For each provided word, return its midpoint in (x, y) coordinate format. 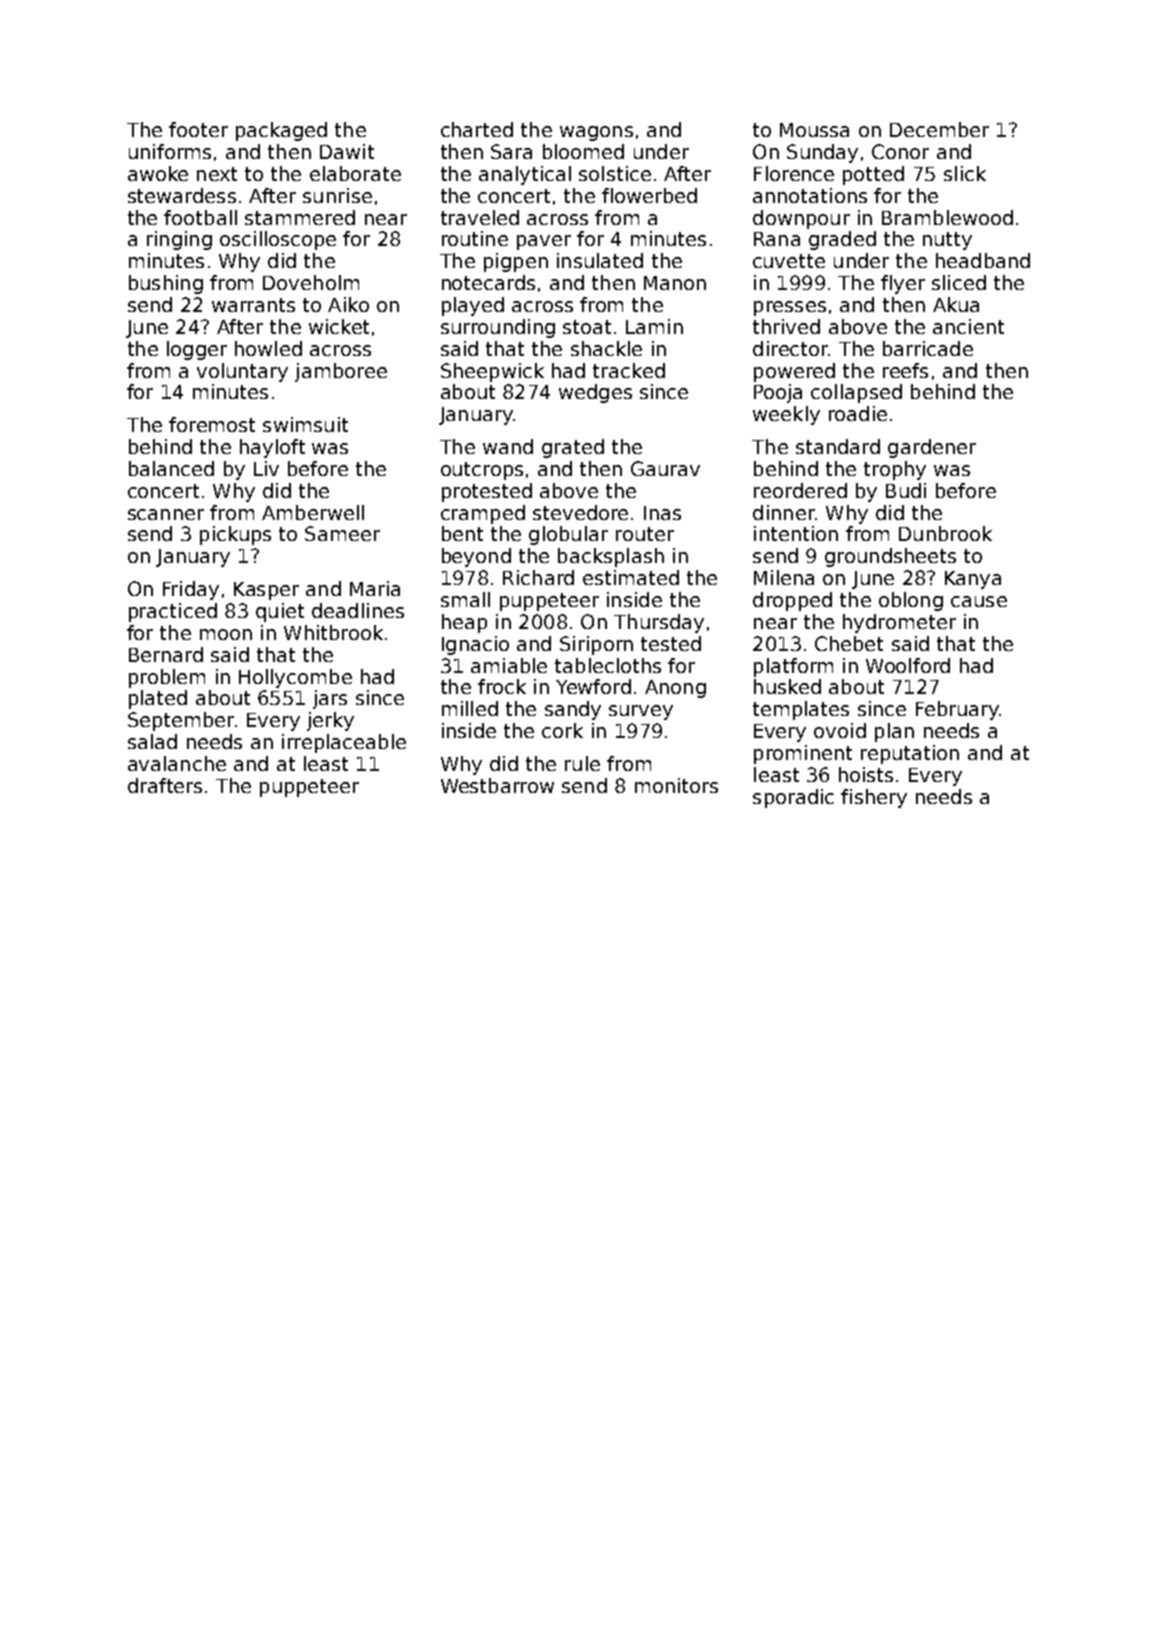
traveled (480, 217)
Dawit (347, 151)
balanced (171, 468)
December (939, 129)
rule (582, 763)
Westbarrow (497, 785)
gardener (932, 448)
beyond (476, 557)
